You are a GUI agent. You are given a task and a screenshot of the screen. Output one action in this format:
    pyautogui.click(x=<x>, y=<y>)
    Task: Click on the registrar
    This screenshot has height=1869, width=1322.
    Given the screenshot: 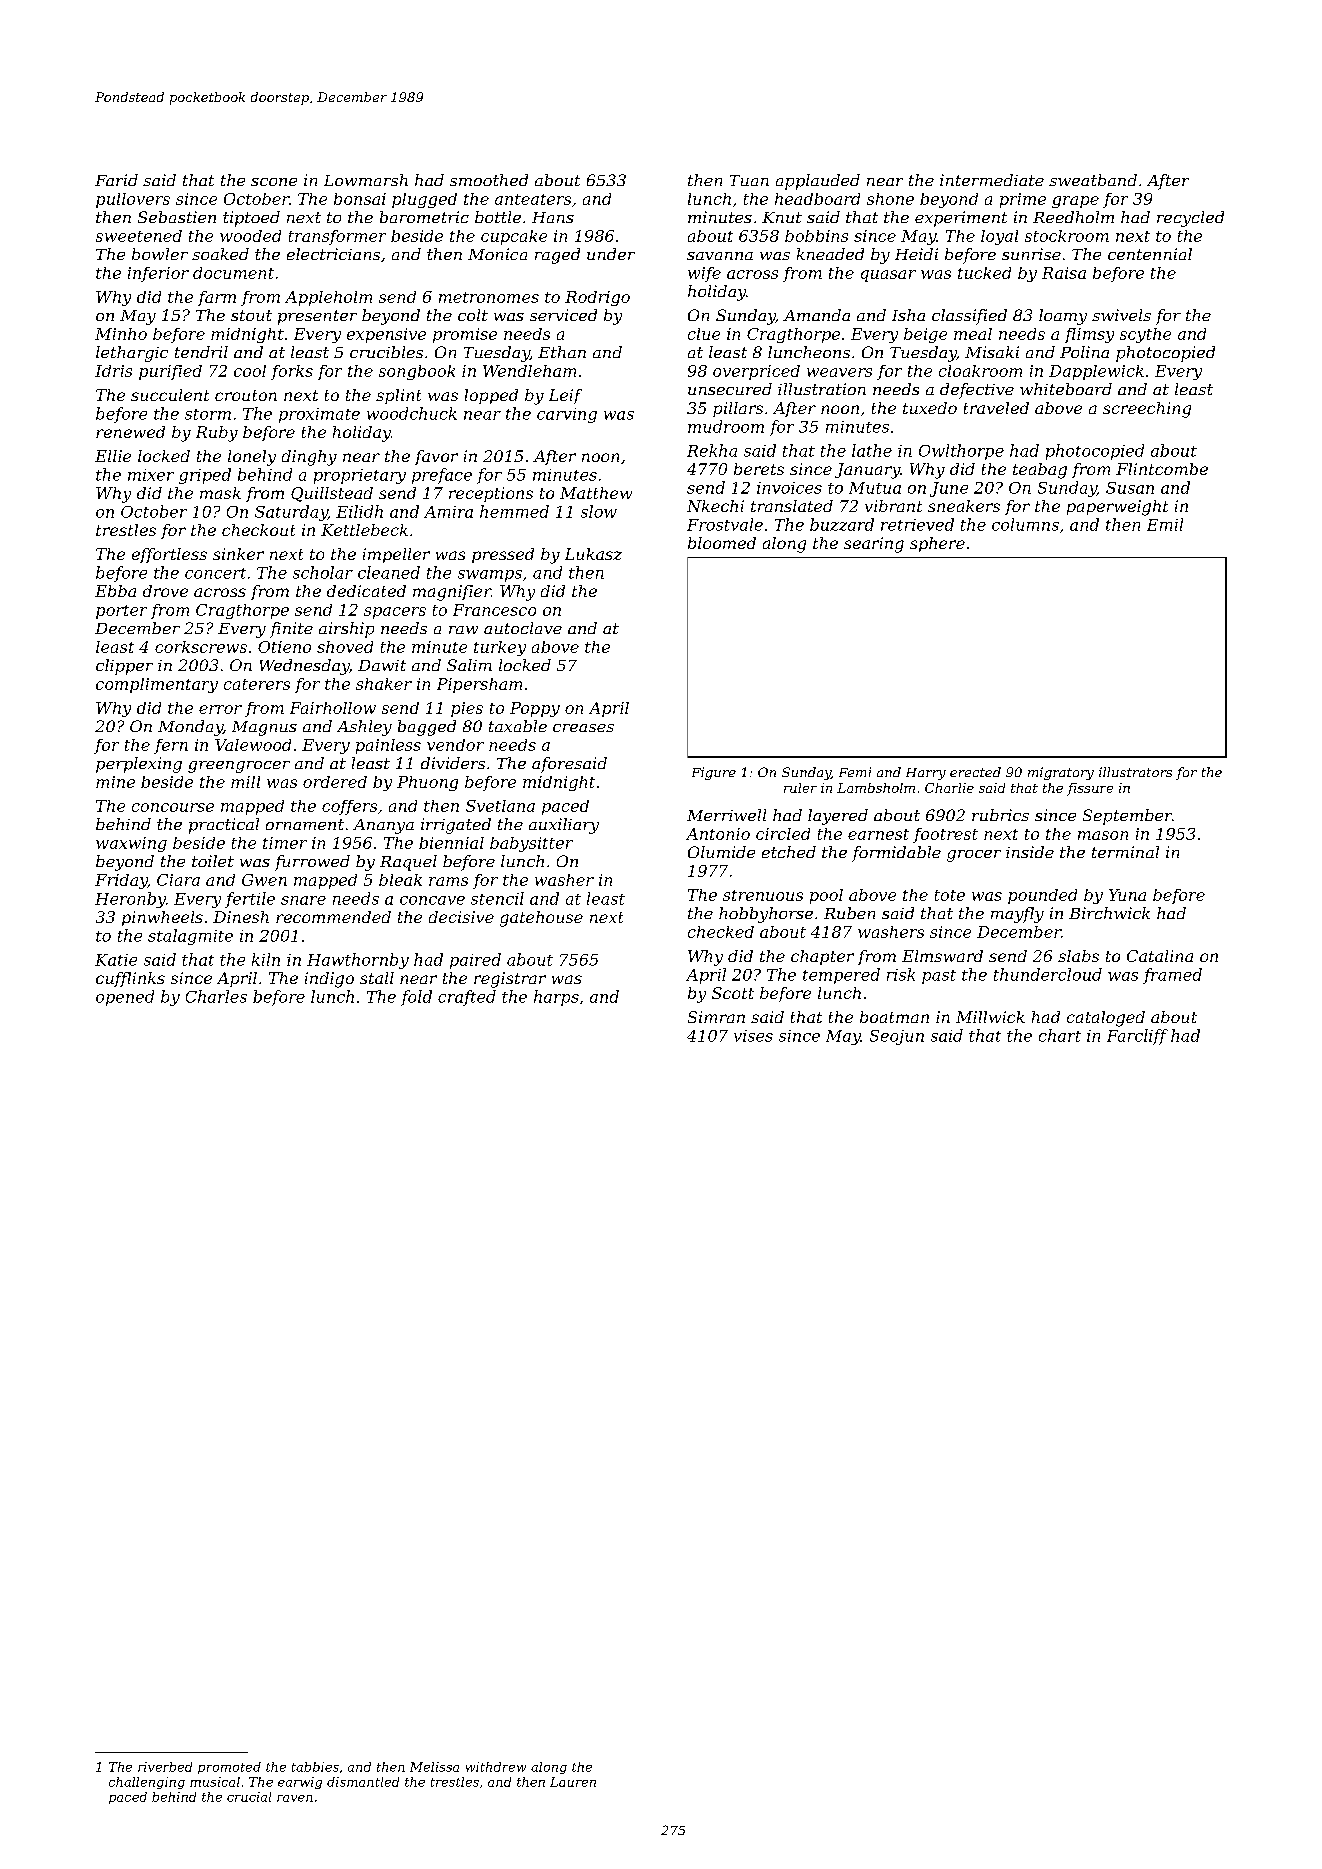 What is the action you would take?
    pyautogui.click(x=510, y=980)
